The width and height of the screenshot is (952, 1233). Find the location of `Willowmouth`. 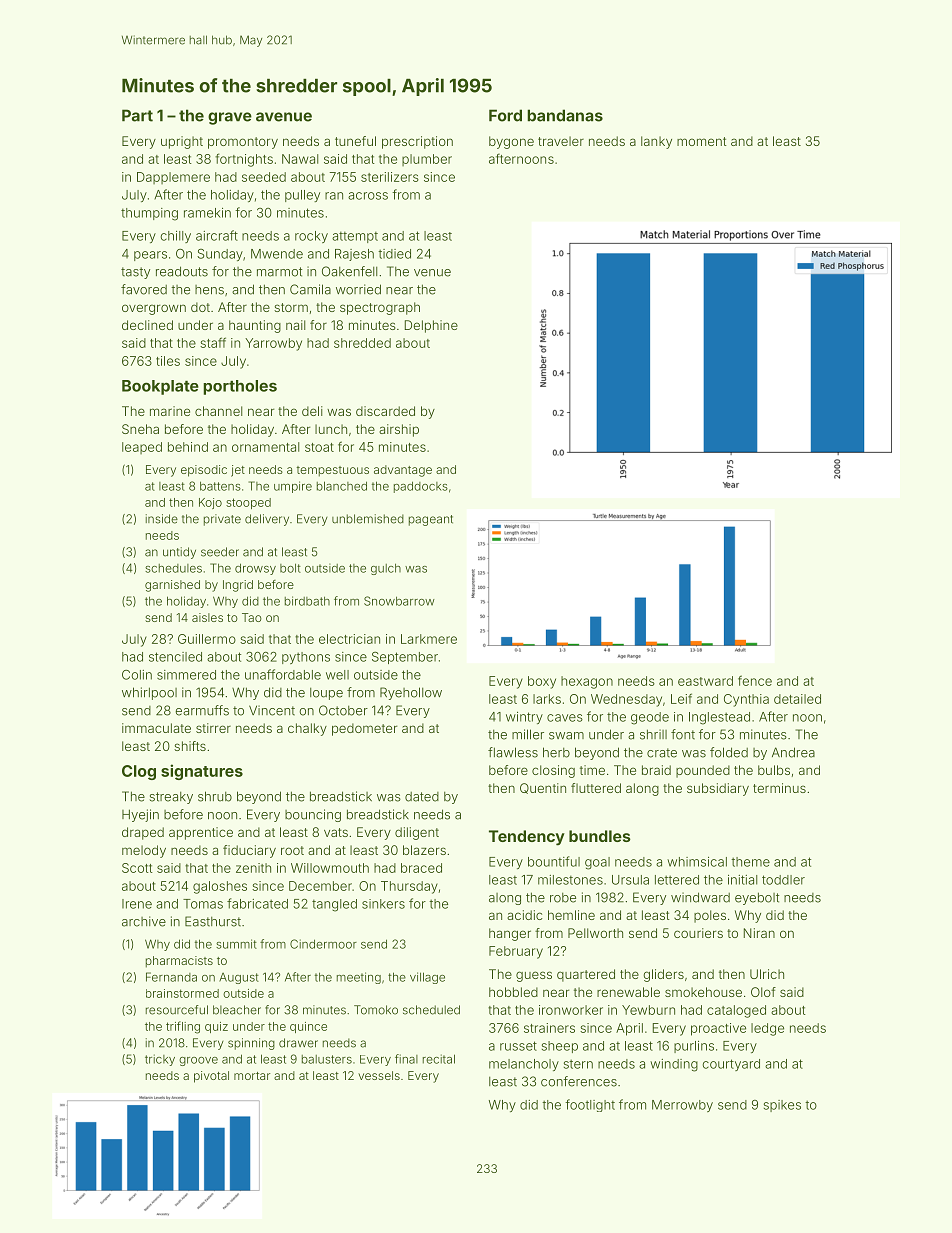

Willowmouth is located at coordinates (330, 868).
